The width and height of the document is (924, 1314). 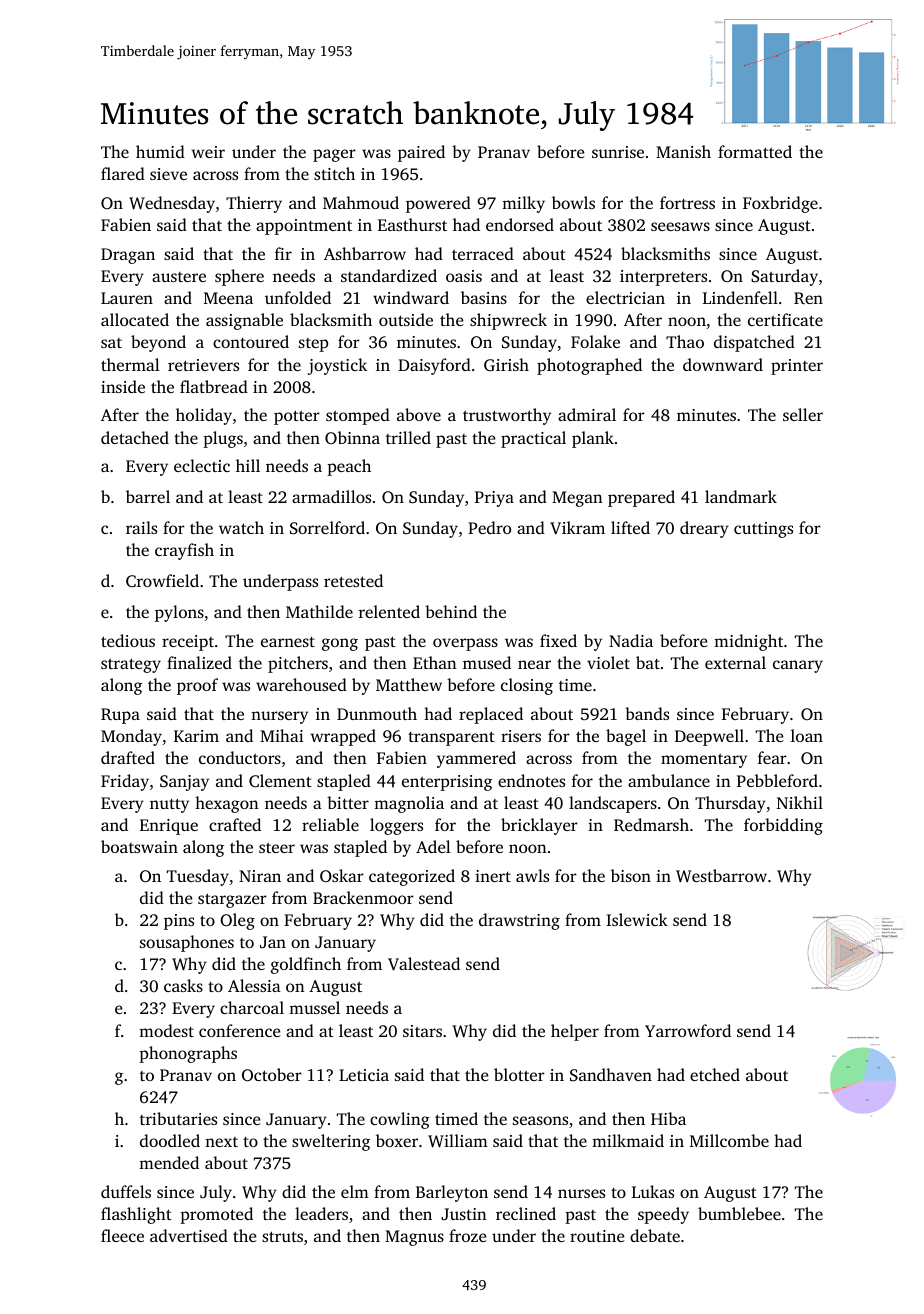 I want to click on sitars, so click(x=422, y=1031).
